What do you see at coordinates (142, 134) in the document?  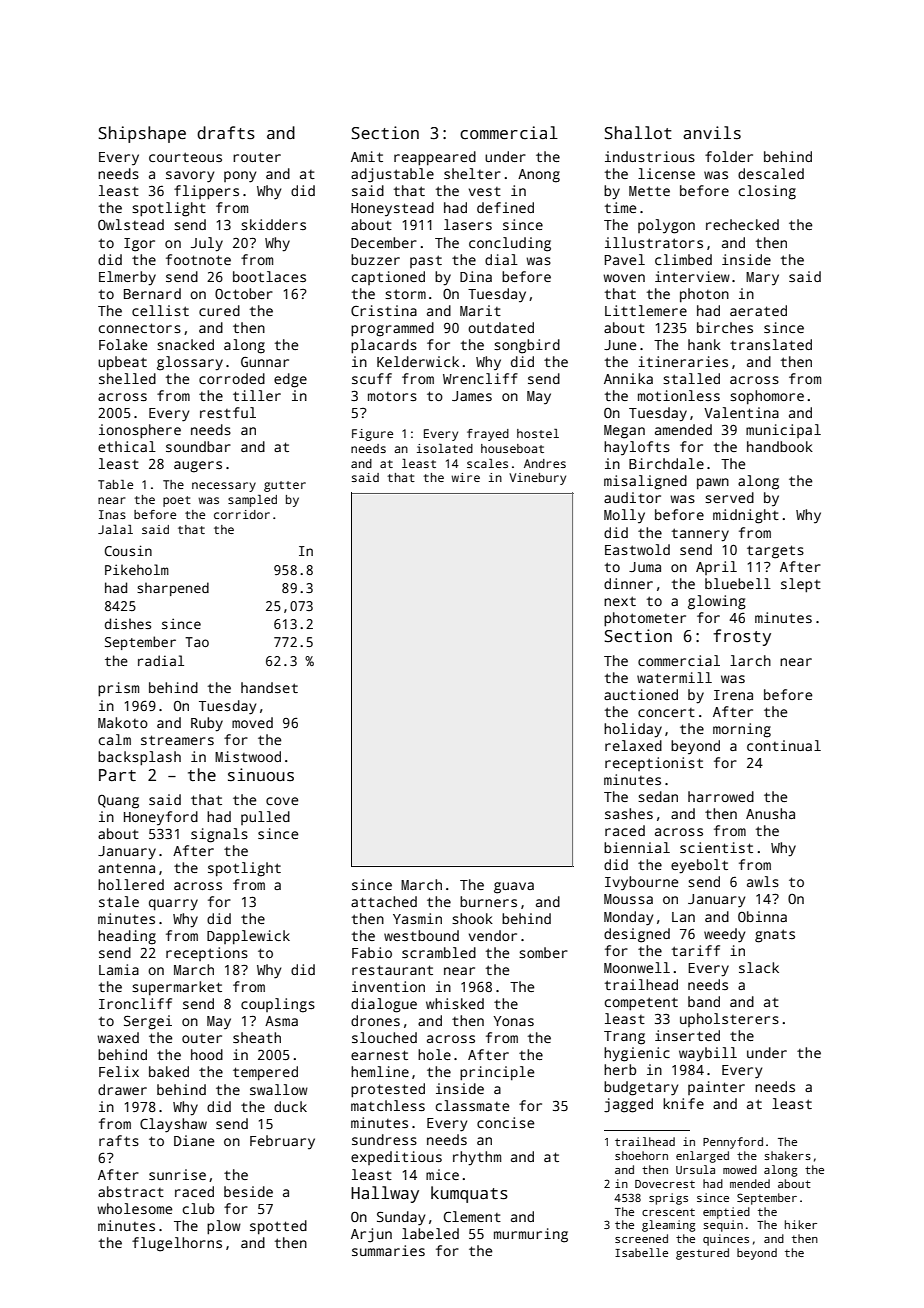 I see `Shipshape` at bounding box center [142, 134].
